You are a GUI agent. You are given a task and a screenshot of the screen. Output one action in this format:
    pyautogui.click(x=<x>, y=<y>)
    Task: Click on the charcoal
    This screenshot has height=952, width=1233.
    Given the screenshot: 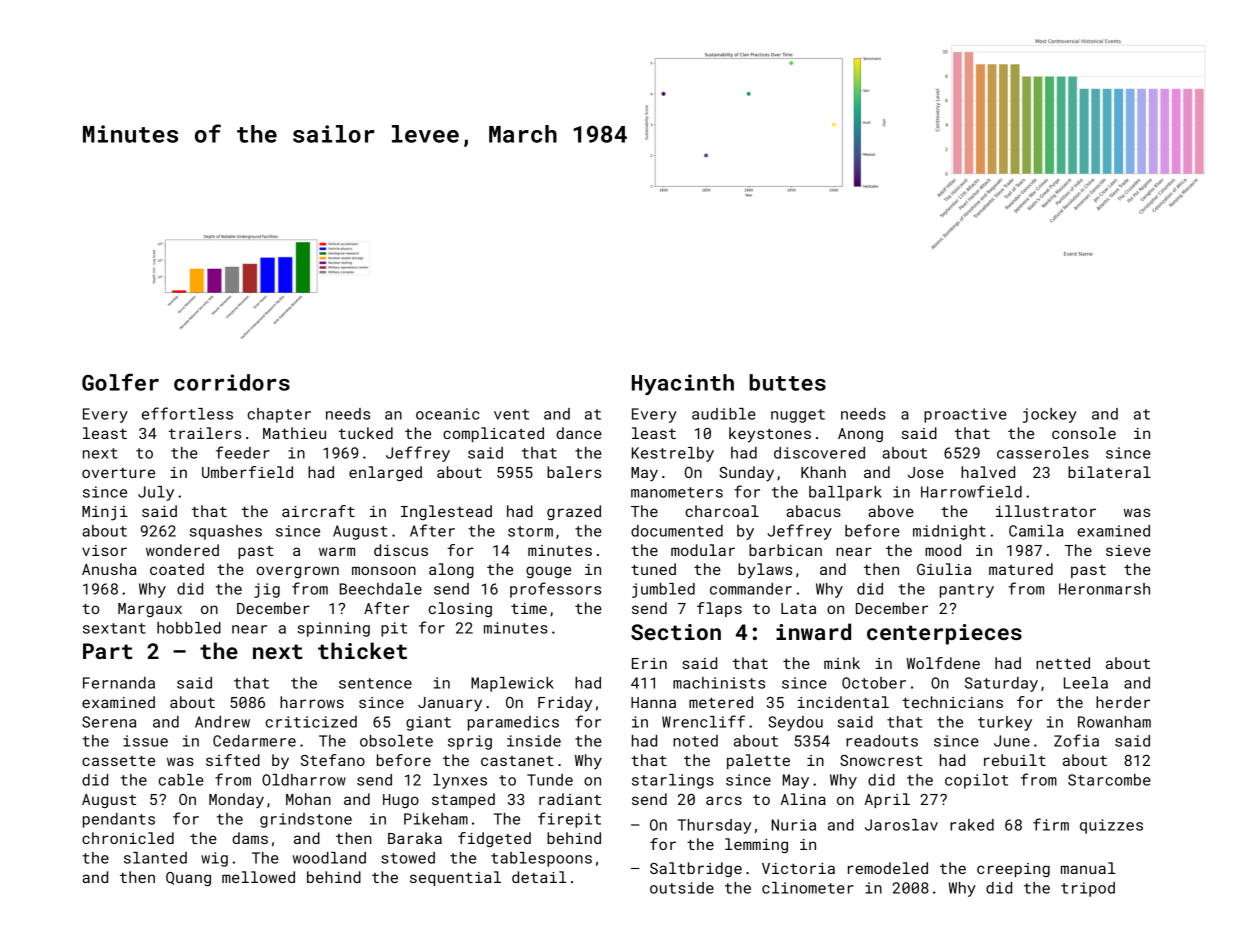 What is the action you would take?
    pyautogui.click(x=722, y=511)
